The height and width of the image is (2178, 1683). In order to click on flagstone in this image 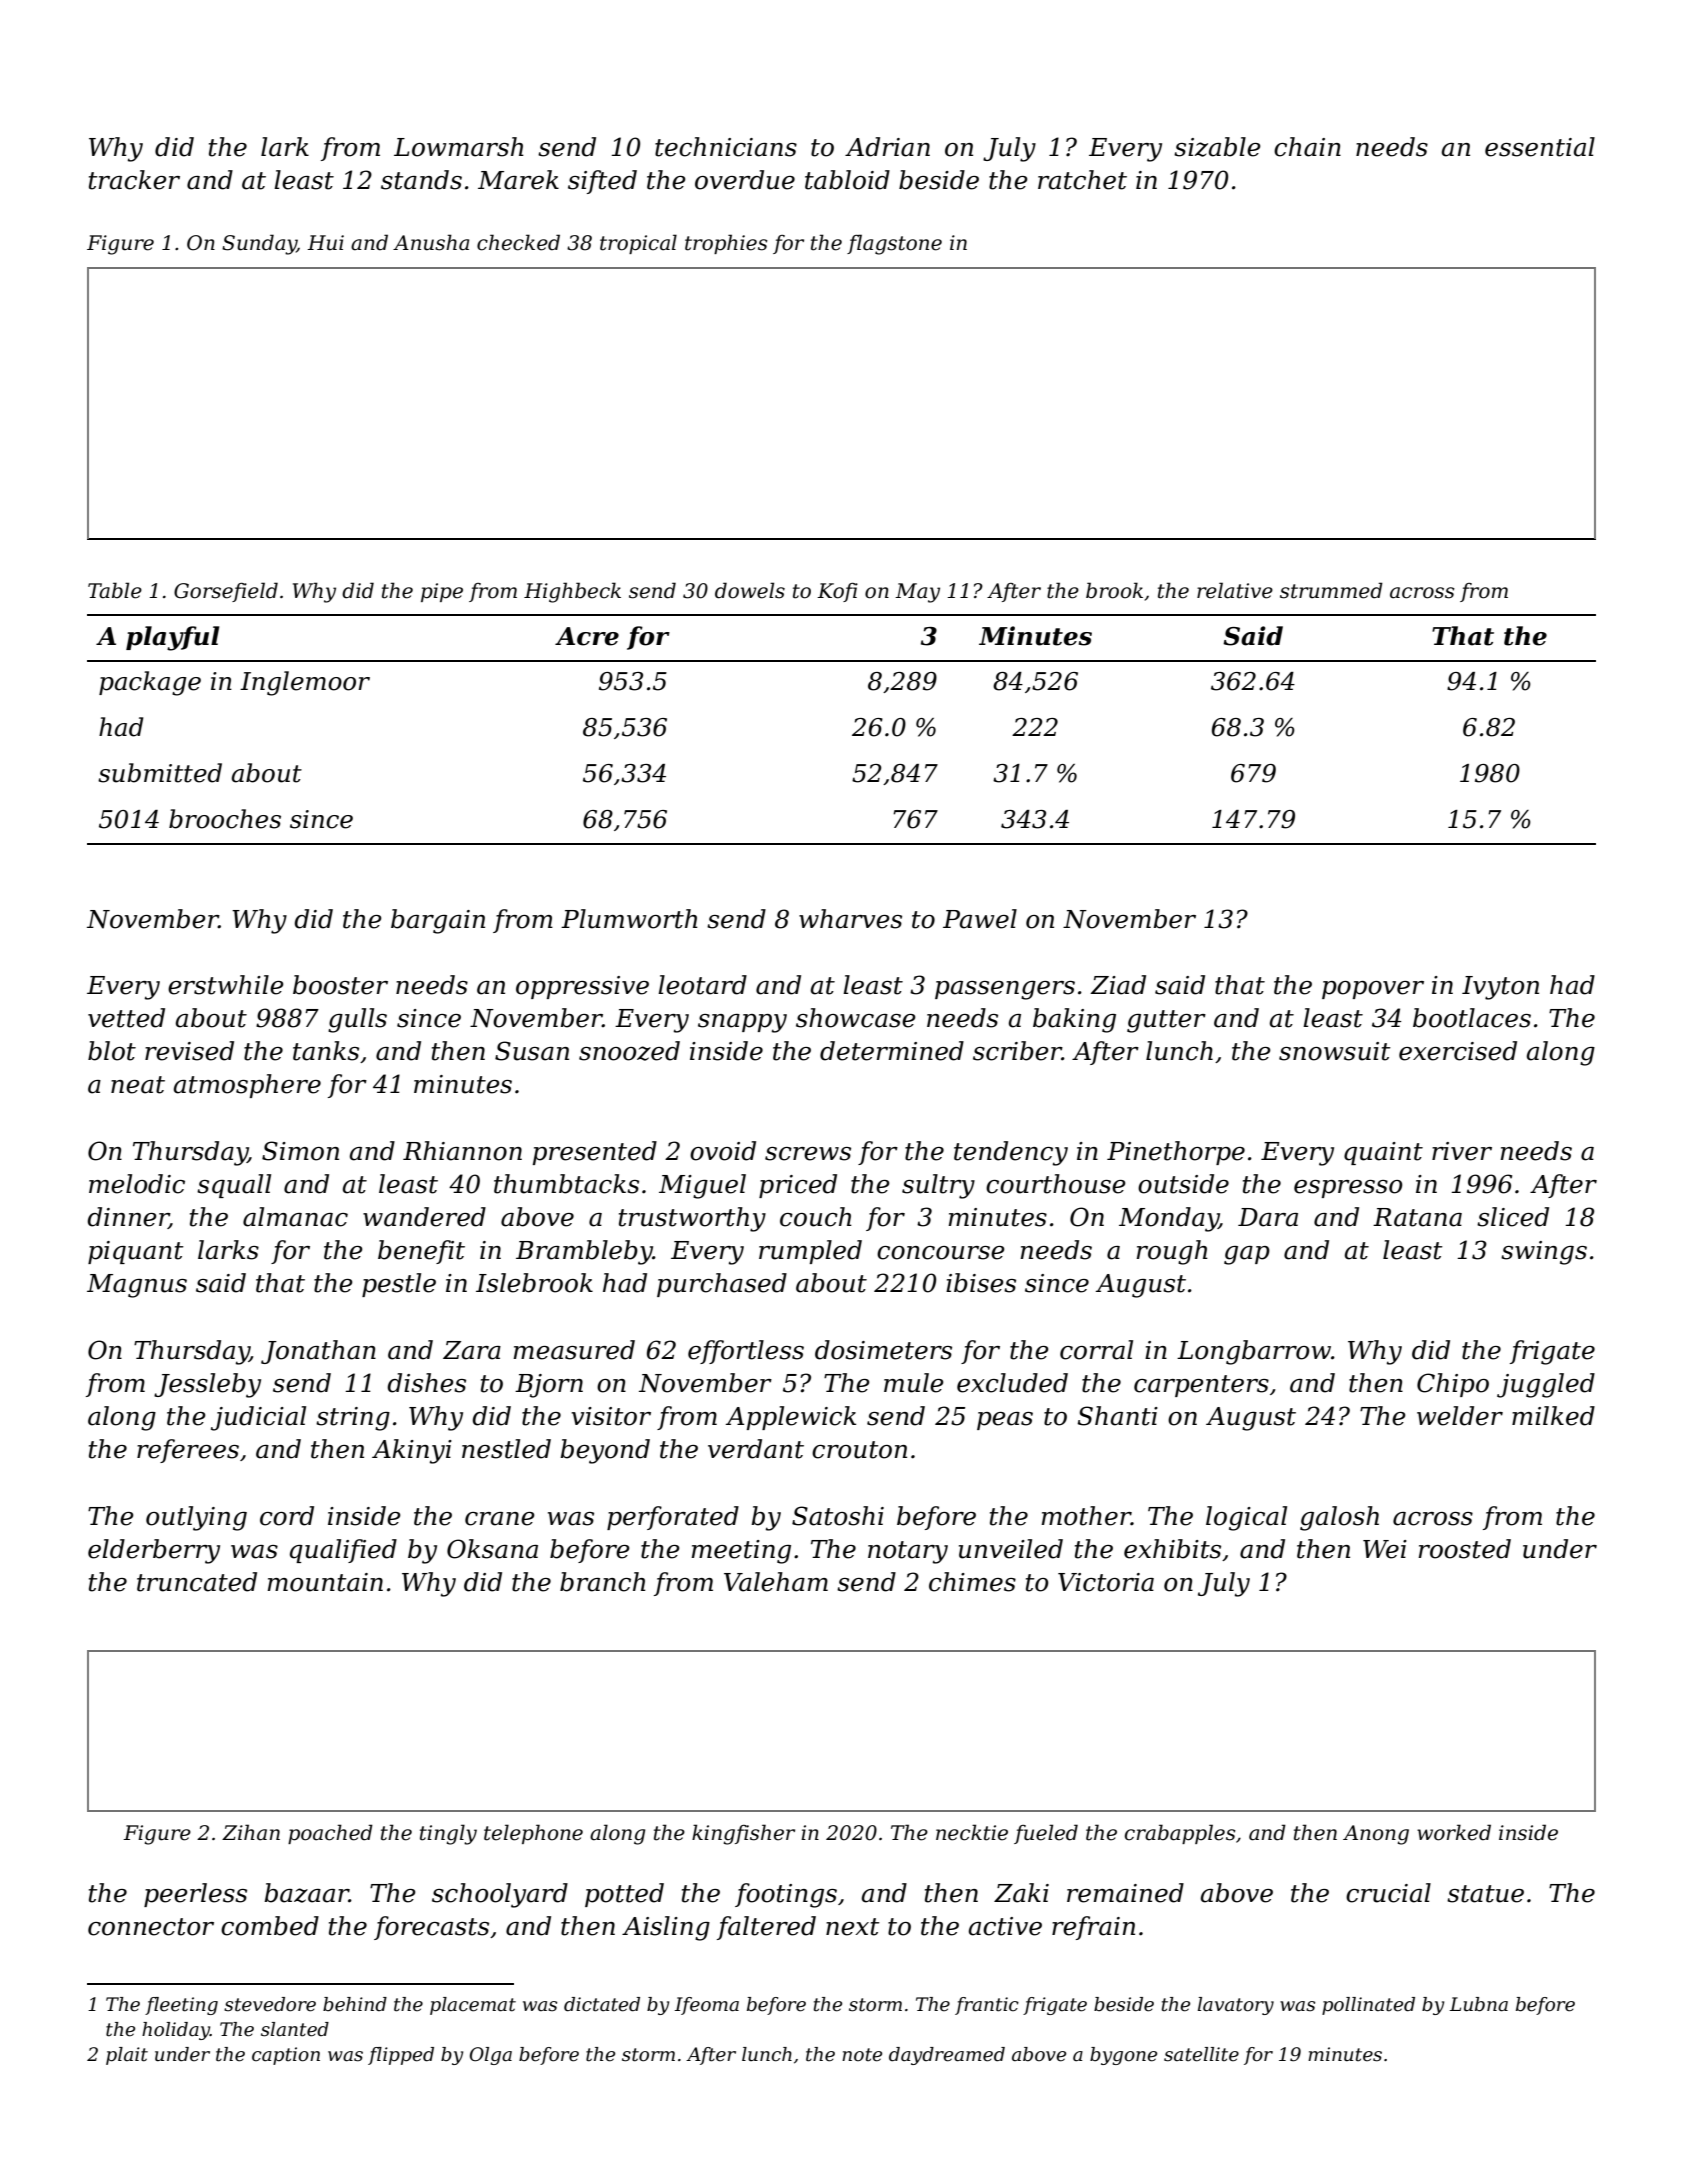, I will do `click(894, 244)`.
